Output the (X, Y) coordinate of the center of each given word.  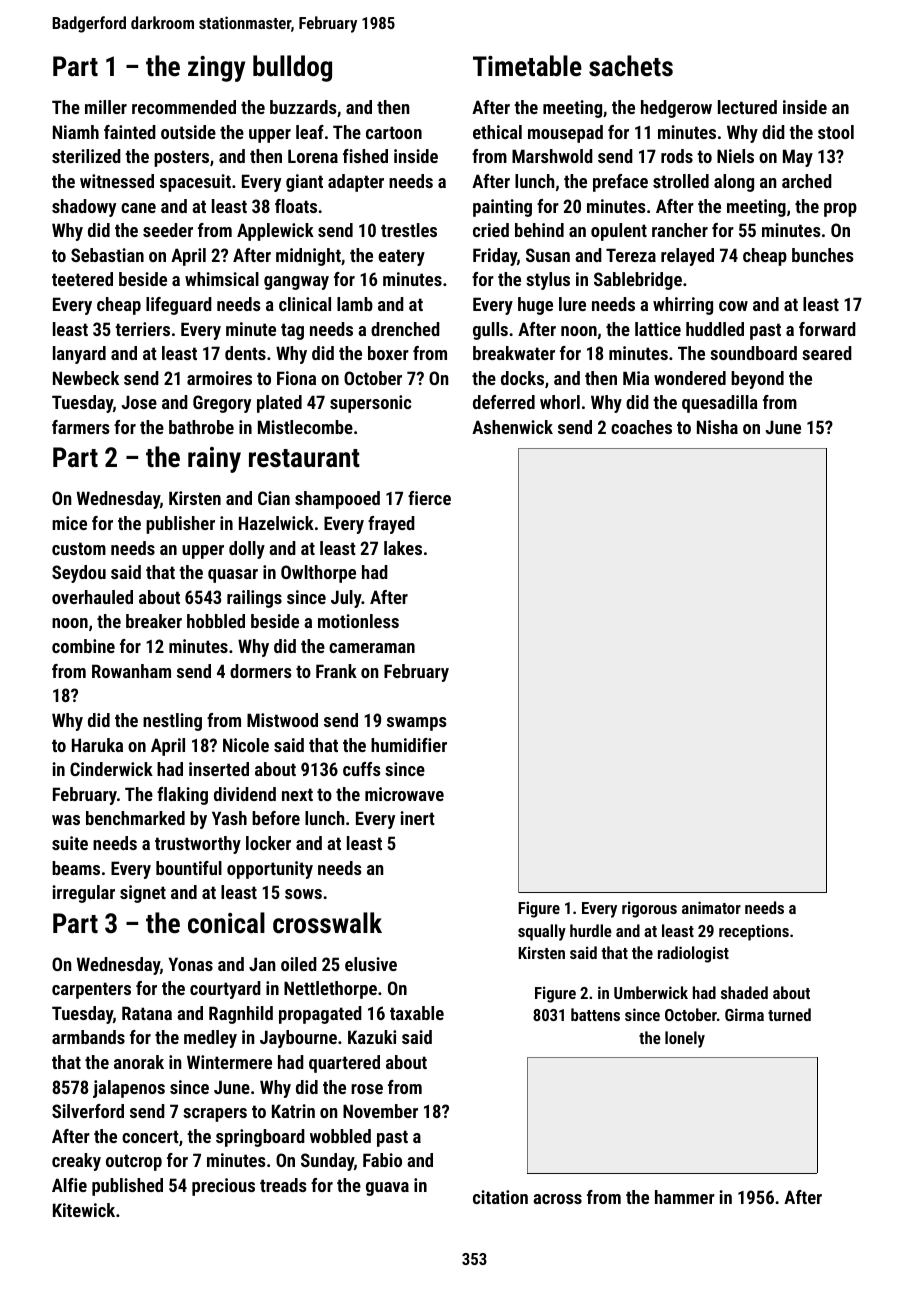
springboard (260, 1138)
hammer (685, 1197)
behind (539, 230)
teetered (82, 279)
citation (500, 1197)
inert (417, 818)
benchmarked (135, 818)
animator (711, 907)
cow (733, 306)
